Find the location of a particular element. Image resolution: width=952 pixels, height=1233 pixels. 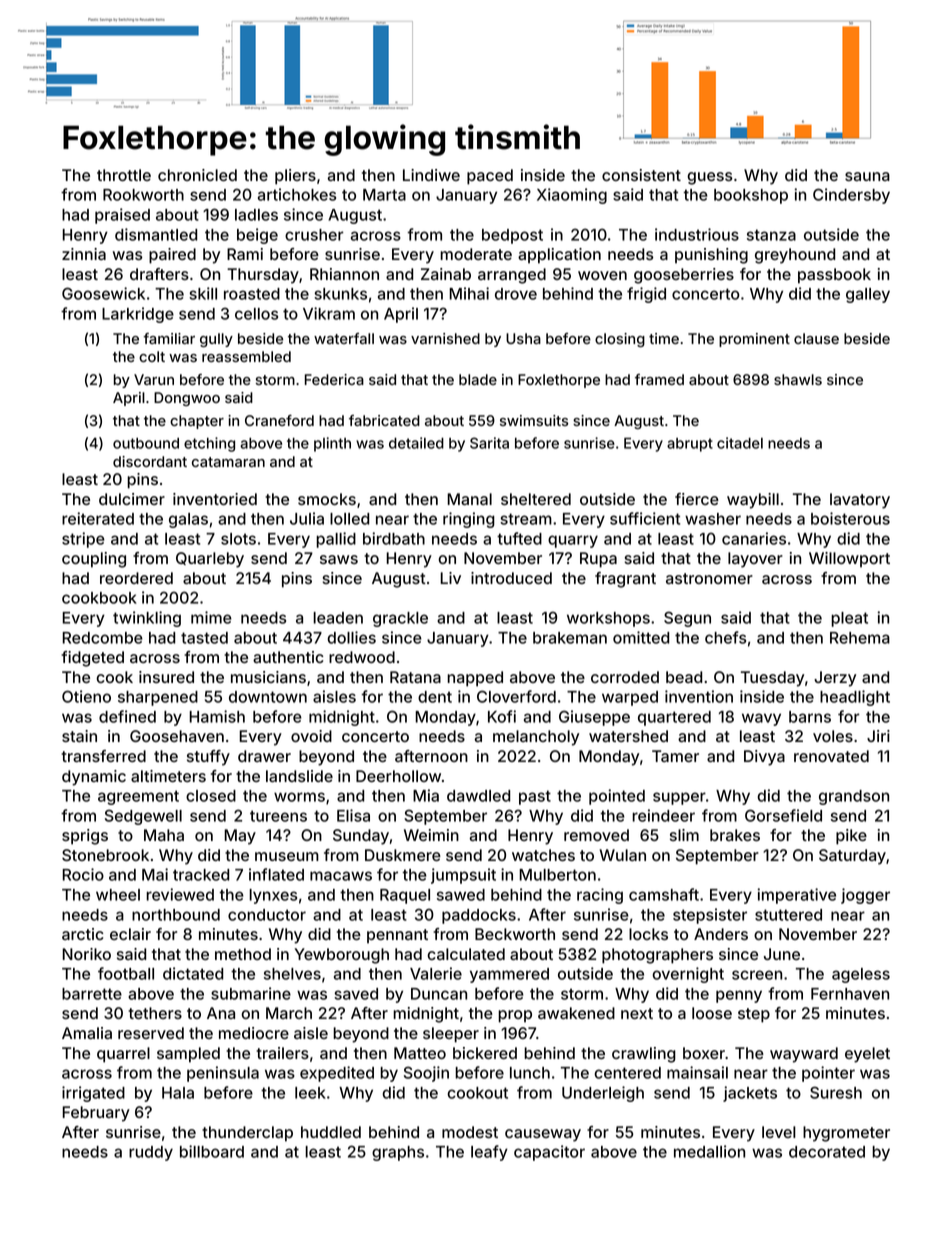

Yewborough is located at coordinates (342, 956).
